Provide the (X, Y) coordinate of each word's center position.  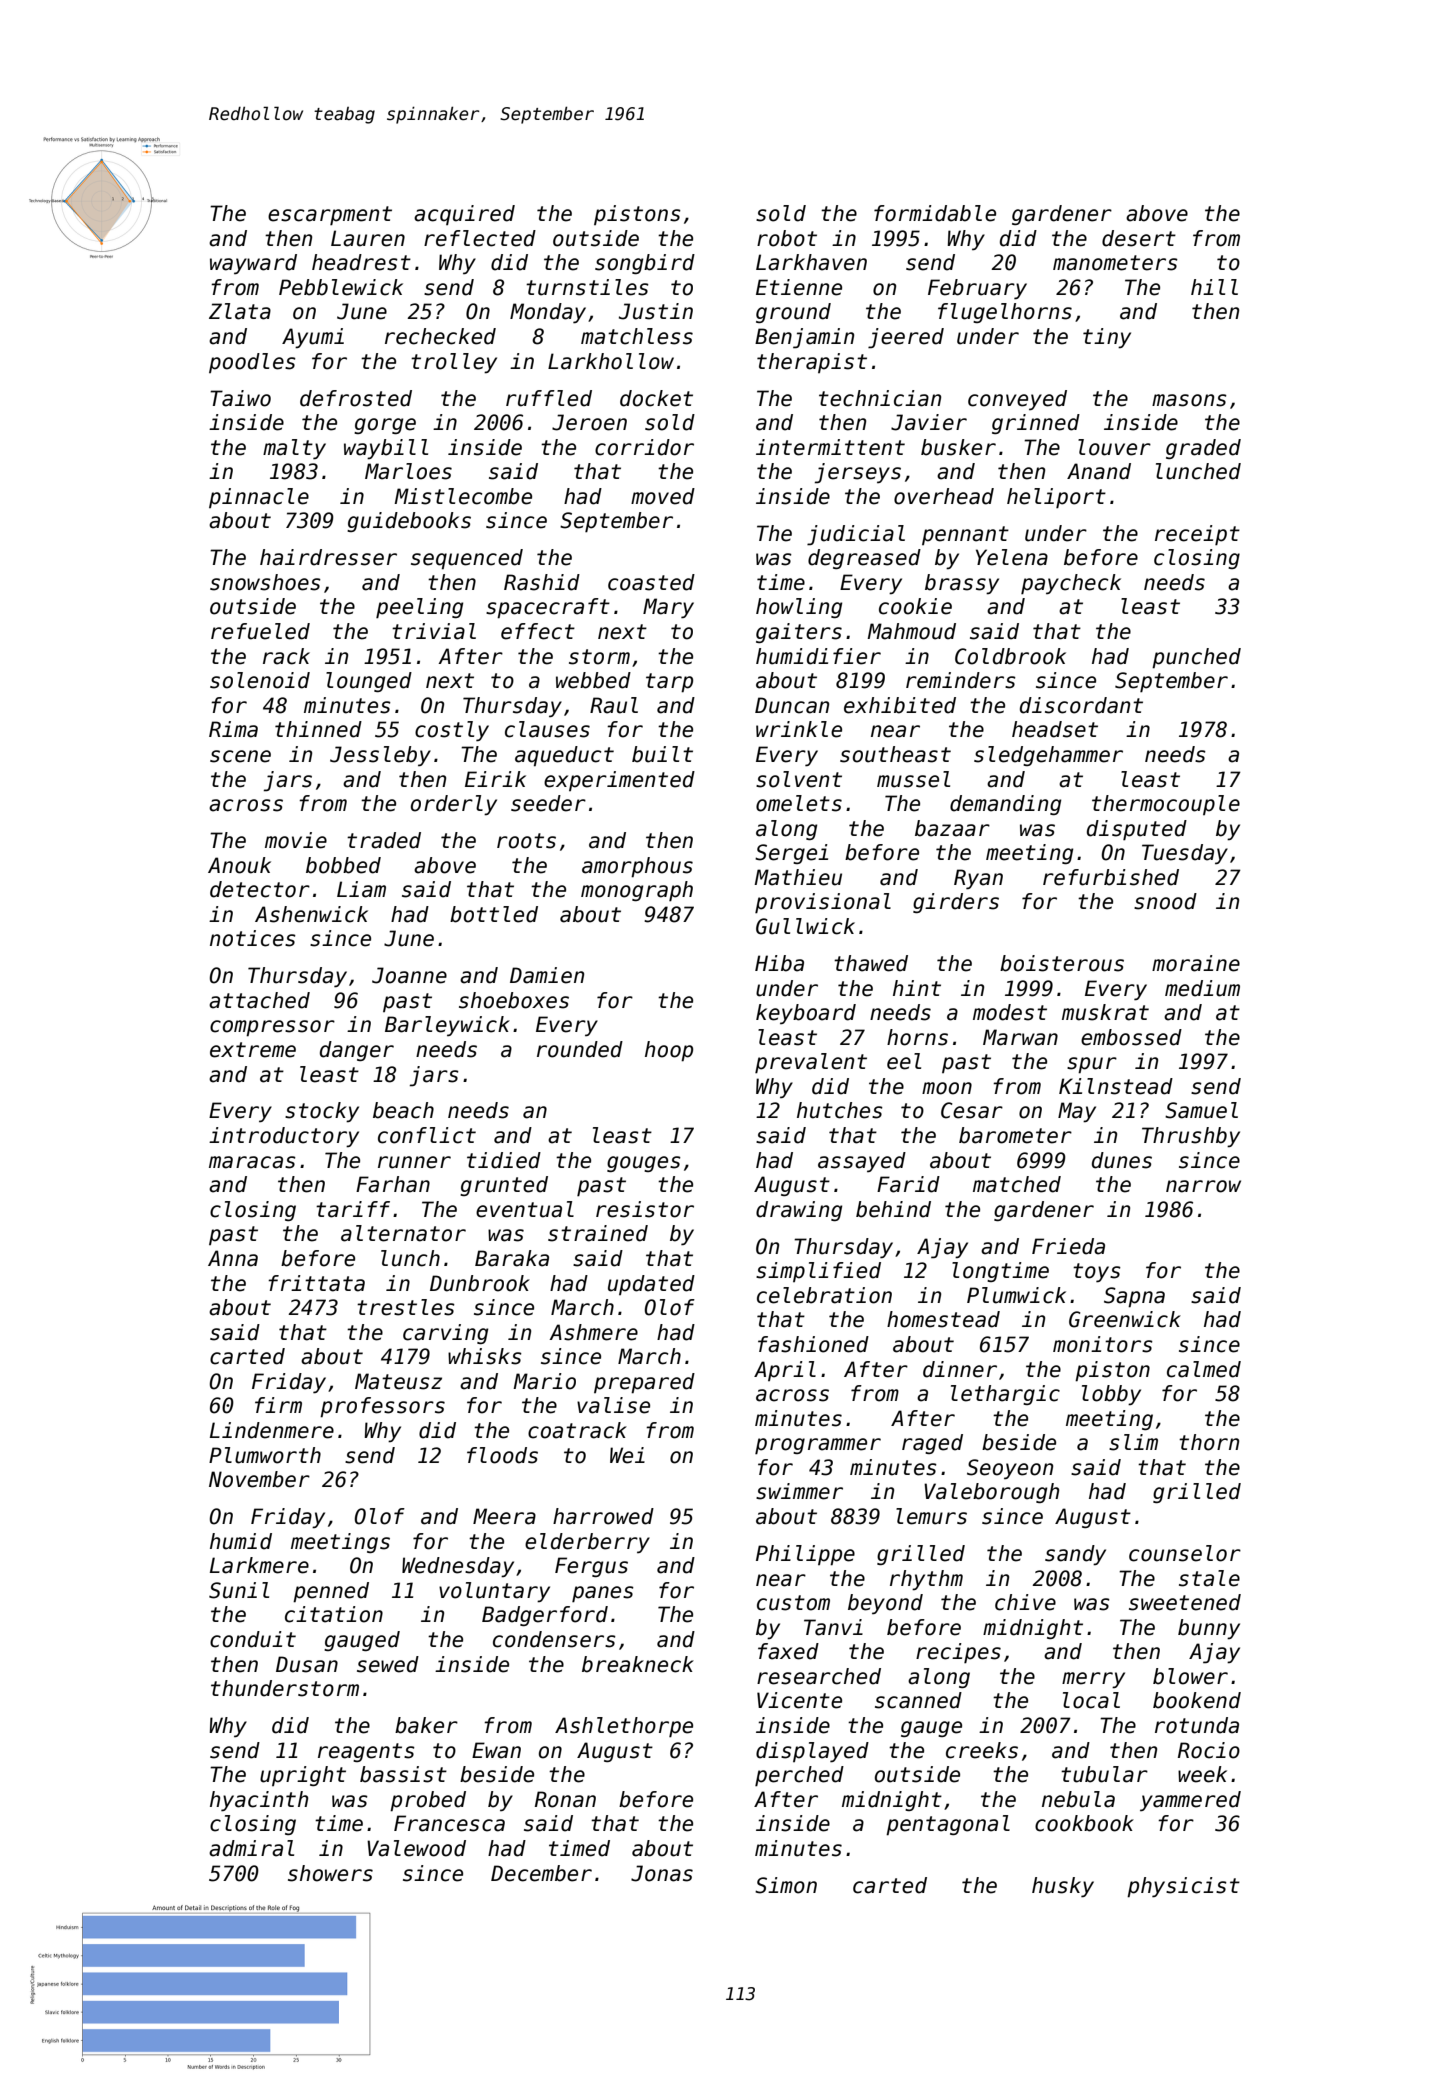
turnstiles (587, 287)
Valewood (416, 1848)
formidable (935, 213)
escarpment (330, 216)
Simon (786, 1885)
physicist (1183, 1887)
